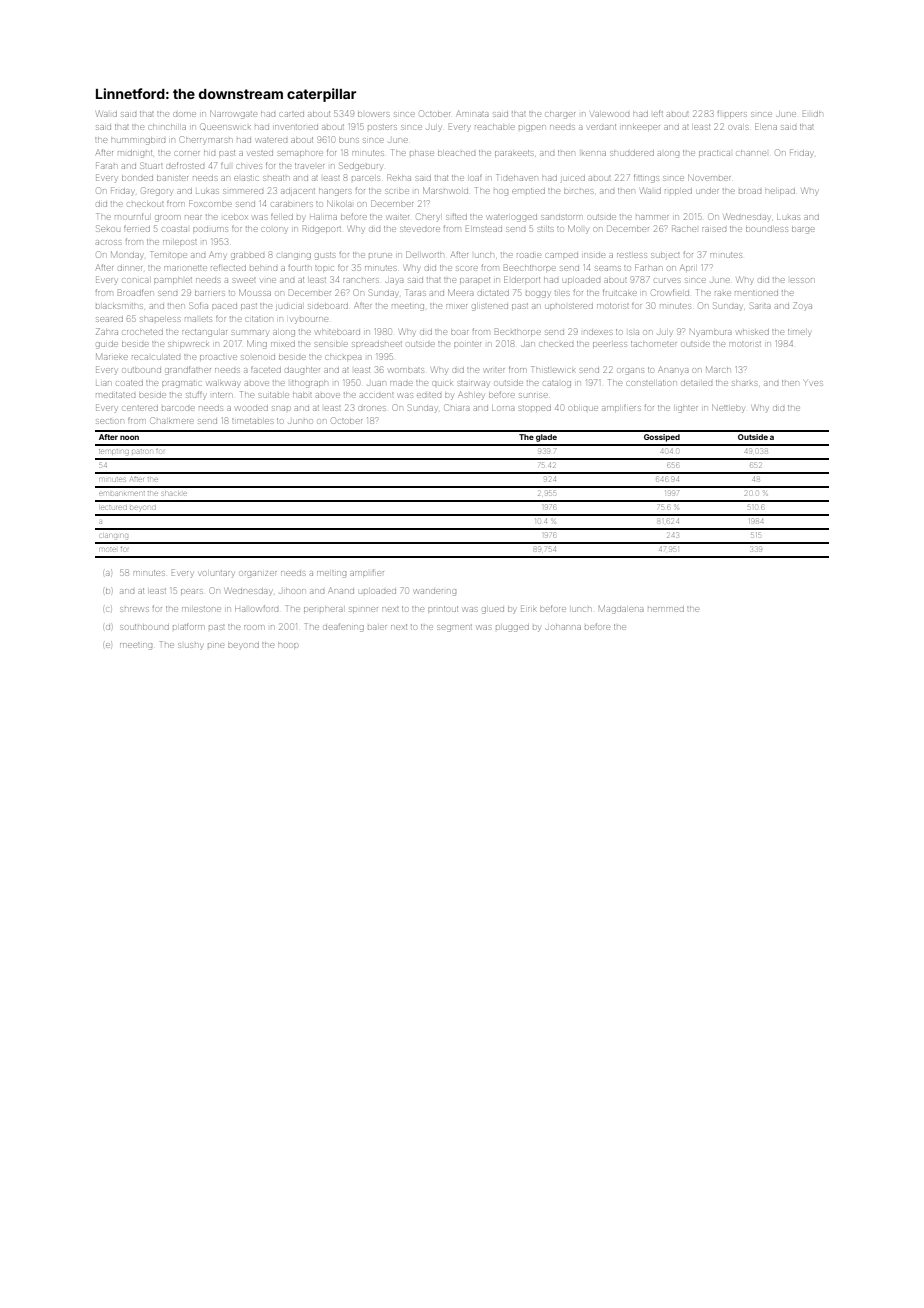  What do you see at coordinates (134, 609) in the document?
I see `shrews` at bounding box center [134, 609].
